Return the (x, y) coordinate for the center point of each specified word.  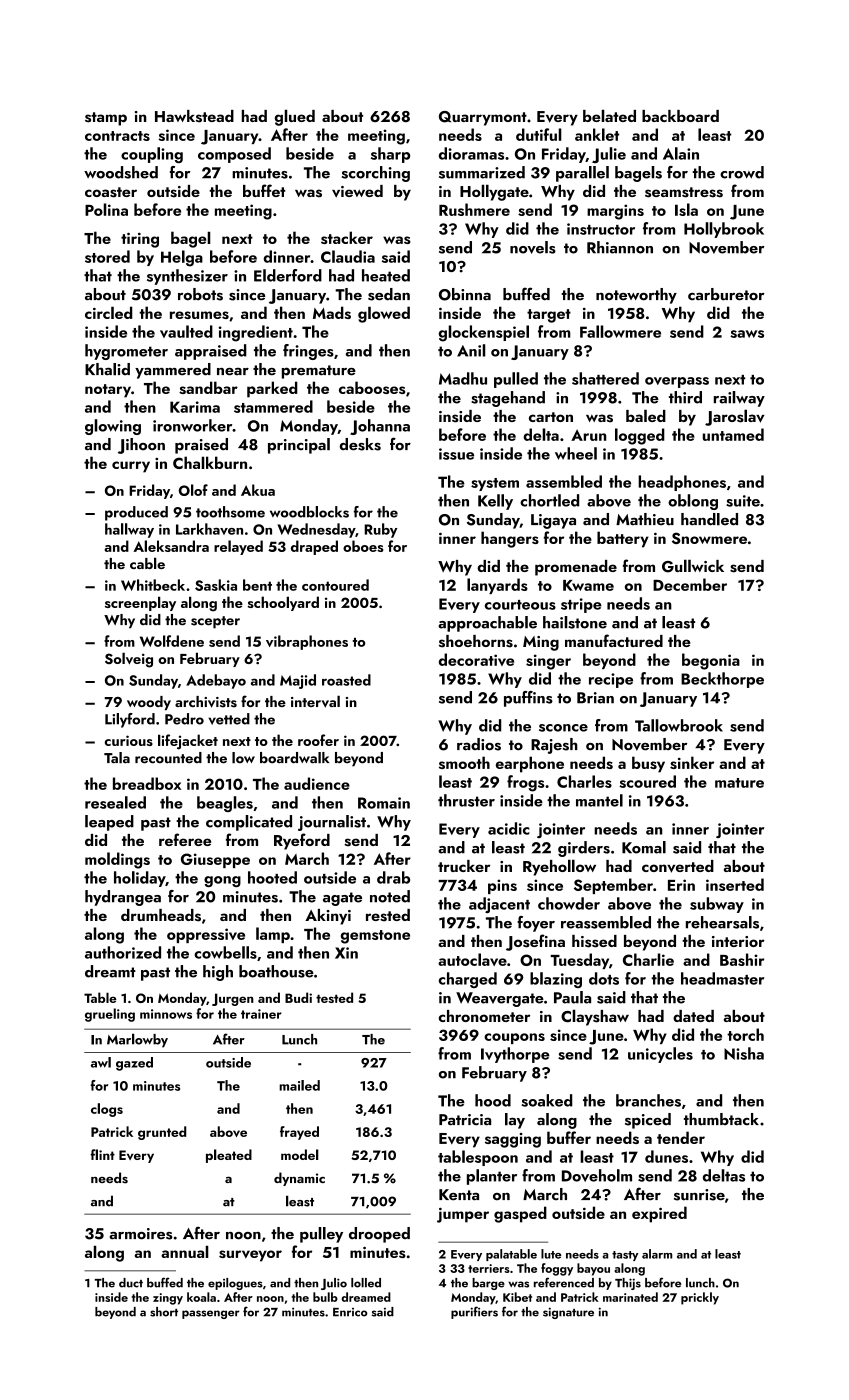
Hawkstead (194, 116)
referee (185, 839)
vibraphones (307, 642)
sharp (390, 155)
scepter (215, 622)
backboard (680, 116)
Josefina (535, 942)
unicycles (660, 1055)
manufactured (614, 640)
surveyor (250, 1256)
